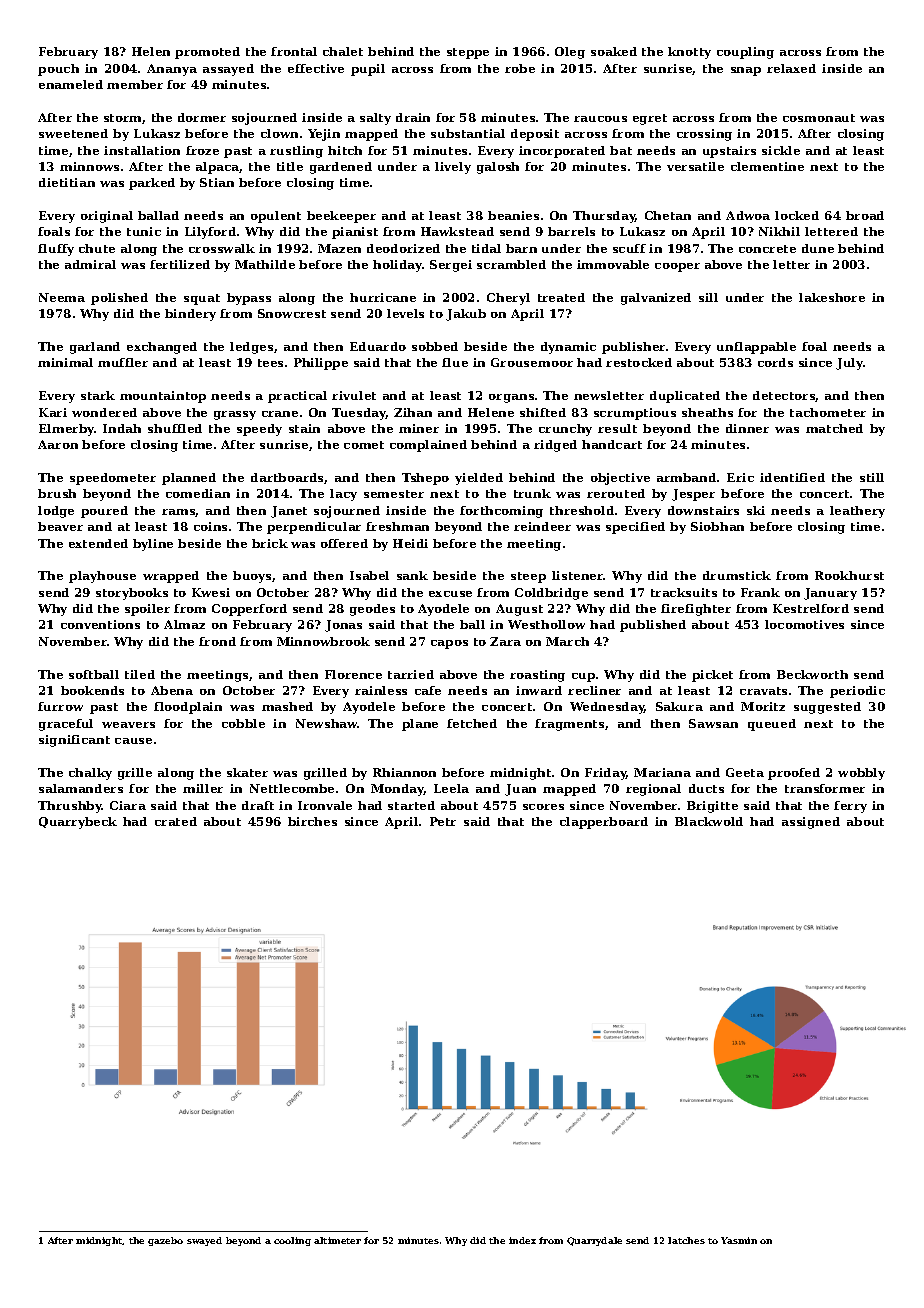 The width and height of the page is (924, 1308). Describe the element at coordinates (343, 51) in the page. I see `chalet` at that location.
